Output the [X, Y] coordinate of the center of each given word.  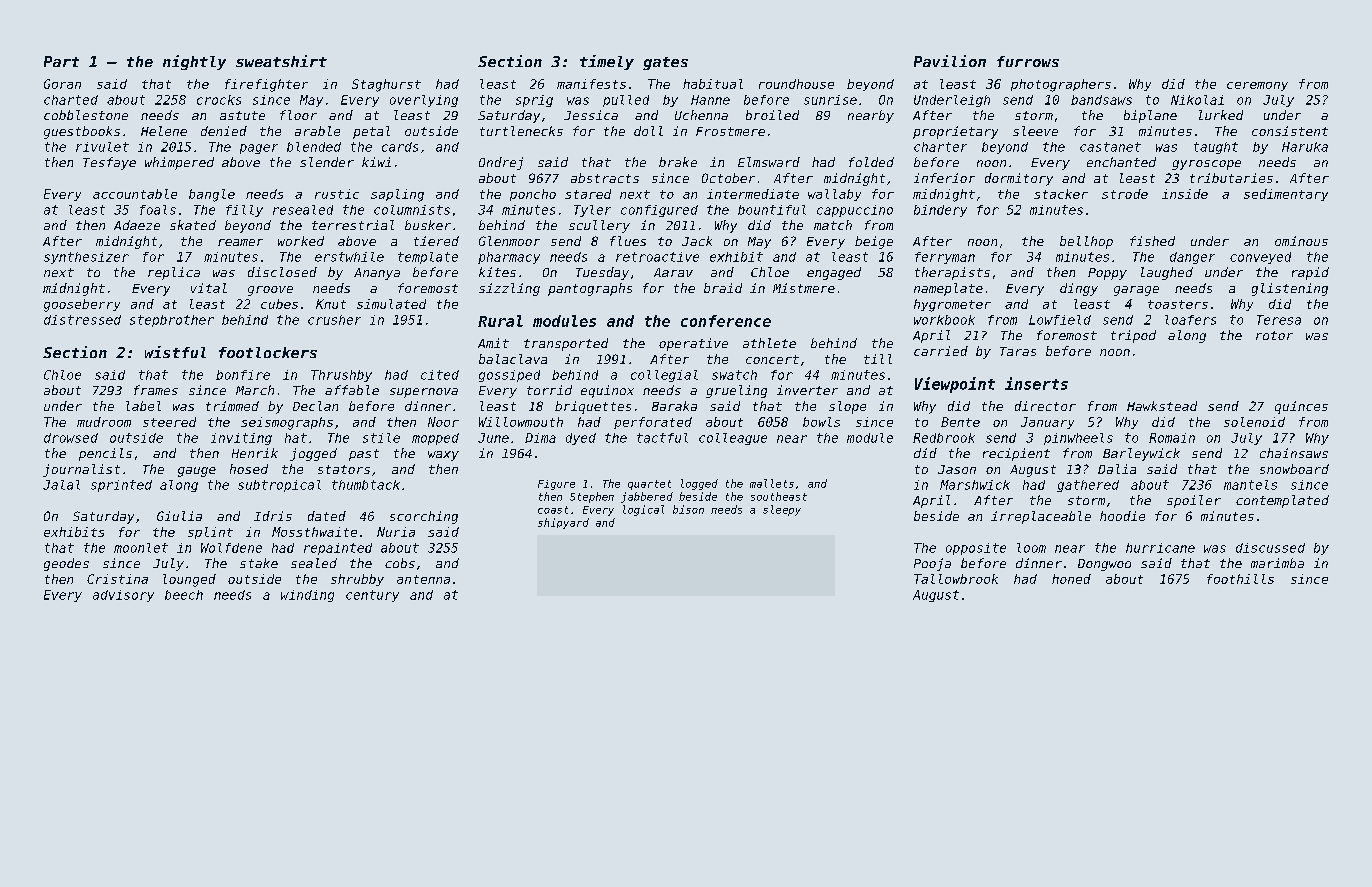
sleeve [1035, 131]
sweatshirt [281, 61]
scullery [599, 226]
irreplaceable [1041, 517]
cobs [400, 563]
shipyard [563, 523]
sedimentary [1286, 195]
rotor [1274, 335]
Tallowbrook [956, 579]
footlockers [268, 352]
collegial [664, 376]
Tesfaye [109, 163]
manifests [591, 84]
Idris [273, 516]
